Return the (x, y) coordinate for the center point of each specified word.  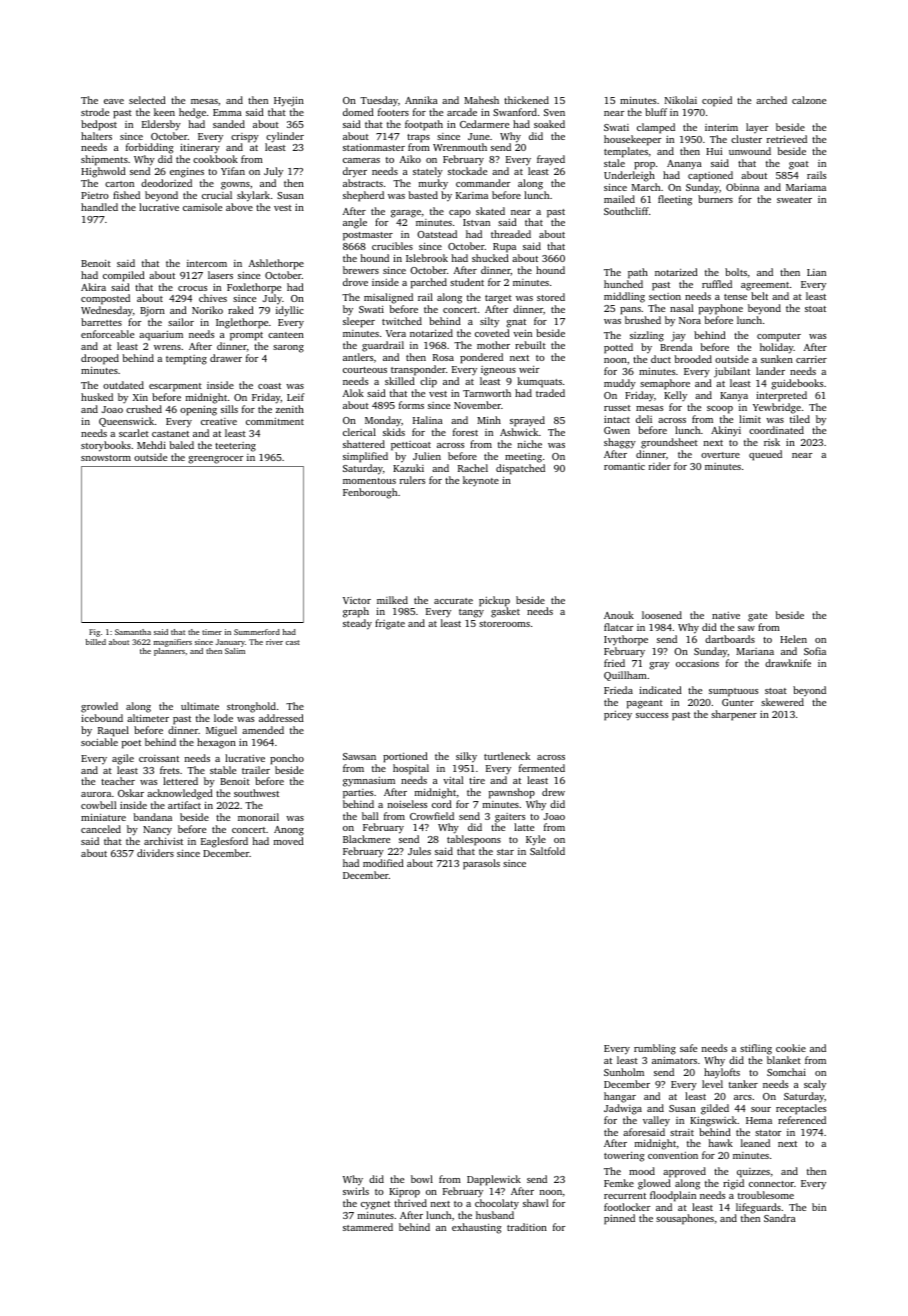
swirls (356, 1191)
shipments (104, 160)
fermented (542, 768)
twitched (402, 321)
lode (223, 718)
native (726, 615)
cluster (746, 139)
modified (383, 863)
